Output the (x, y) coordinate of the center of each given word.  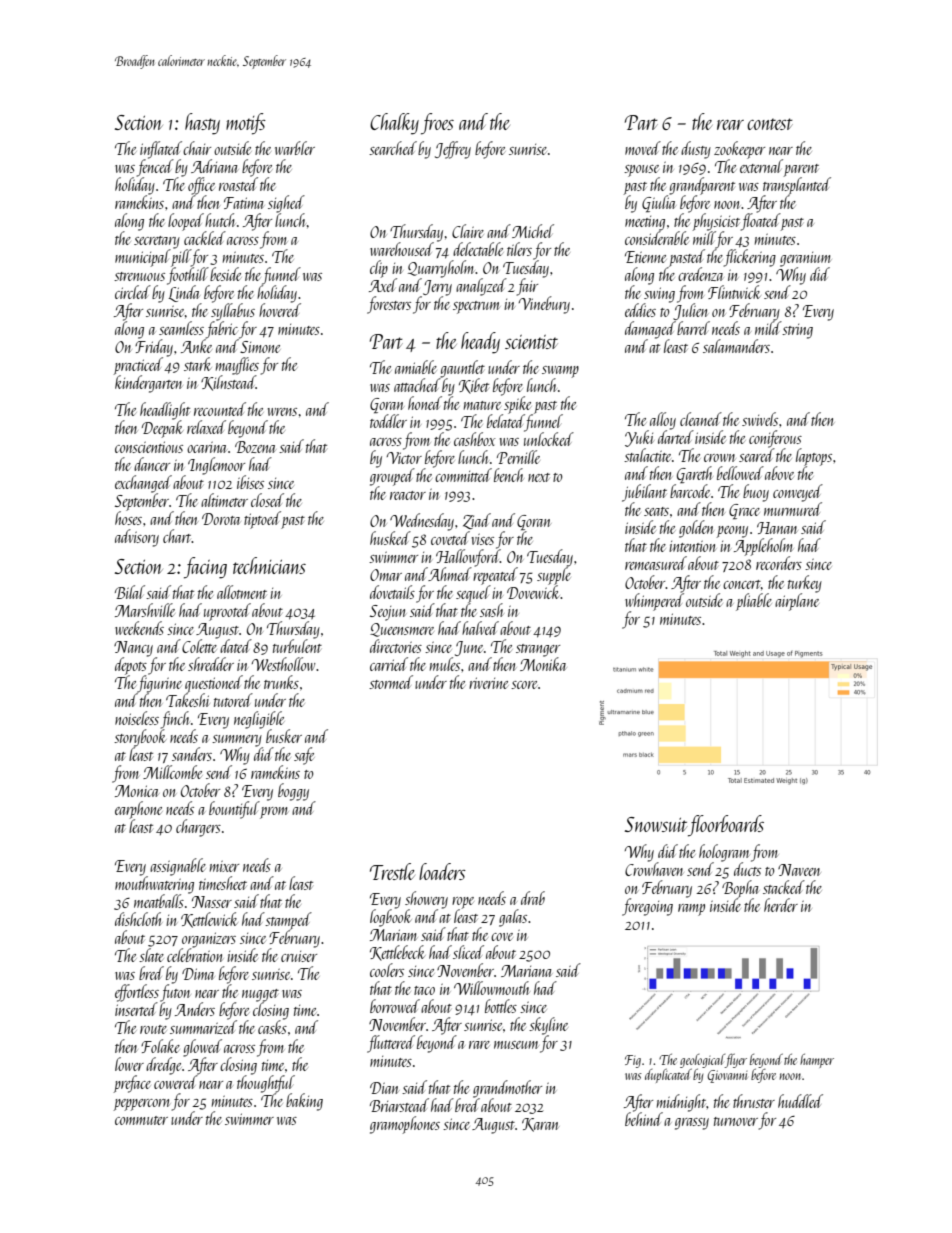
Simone (260, 347)
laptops (814, 457)
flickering (750, 258)
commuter (141, 1120)
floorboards (726, 826)
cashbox (475, 439)
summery (237, 741)
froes (437, 124)
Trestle (392, 871)
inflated (161, 150)
